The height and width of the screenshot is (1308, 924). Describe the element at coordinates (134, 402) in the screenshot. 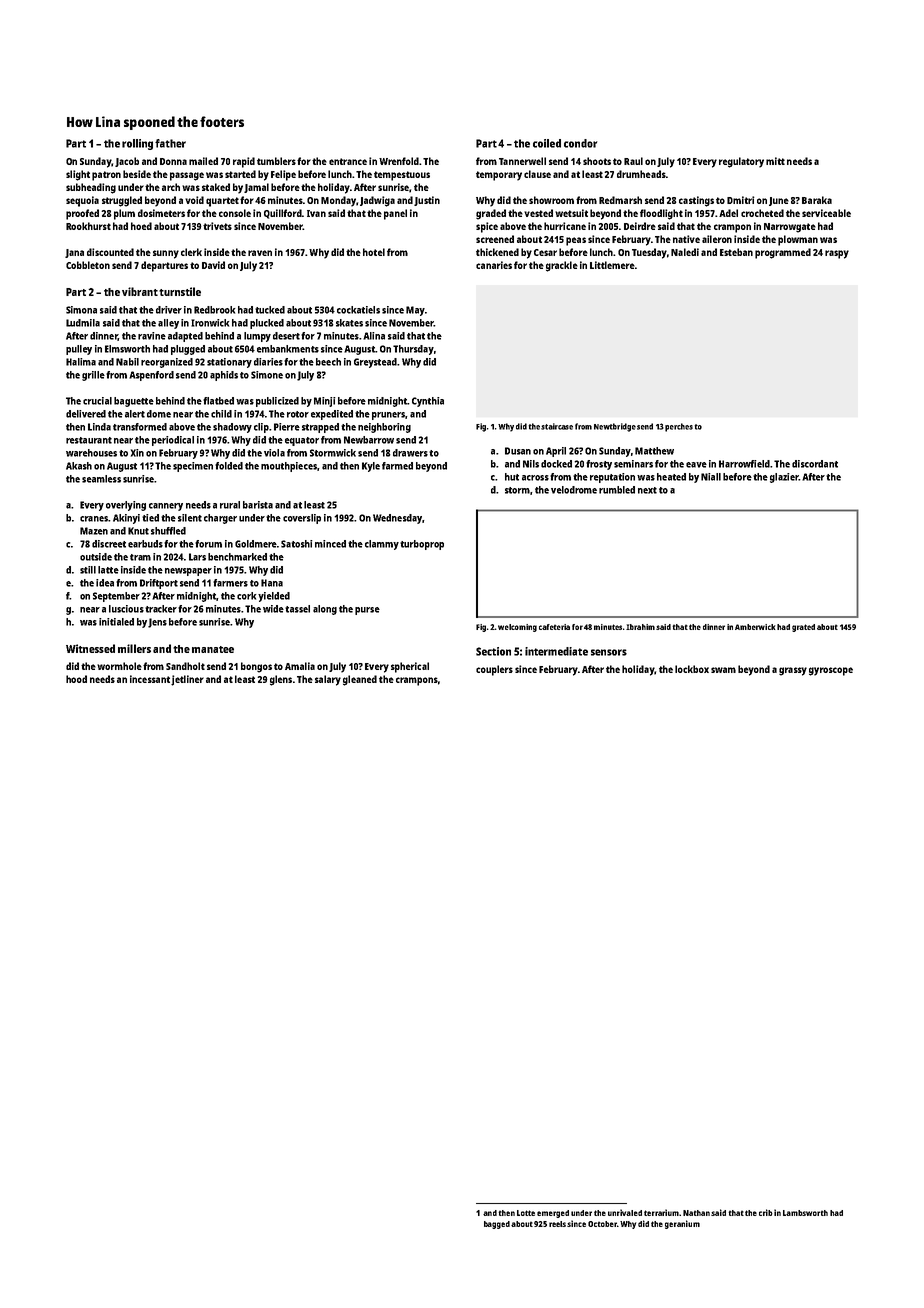

I see `baguette` at that location.
